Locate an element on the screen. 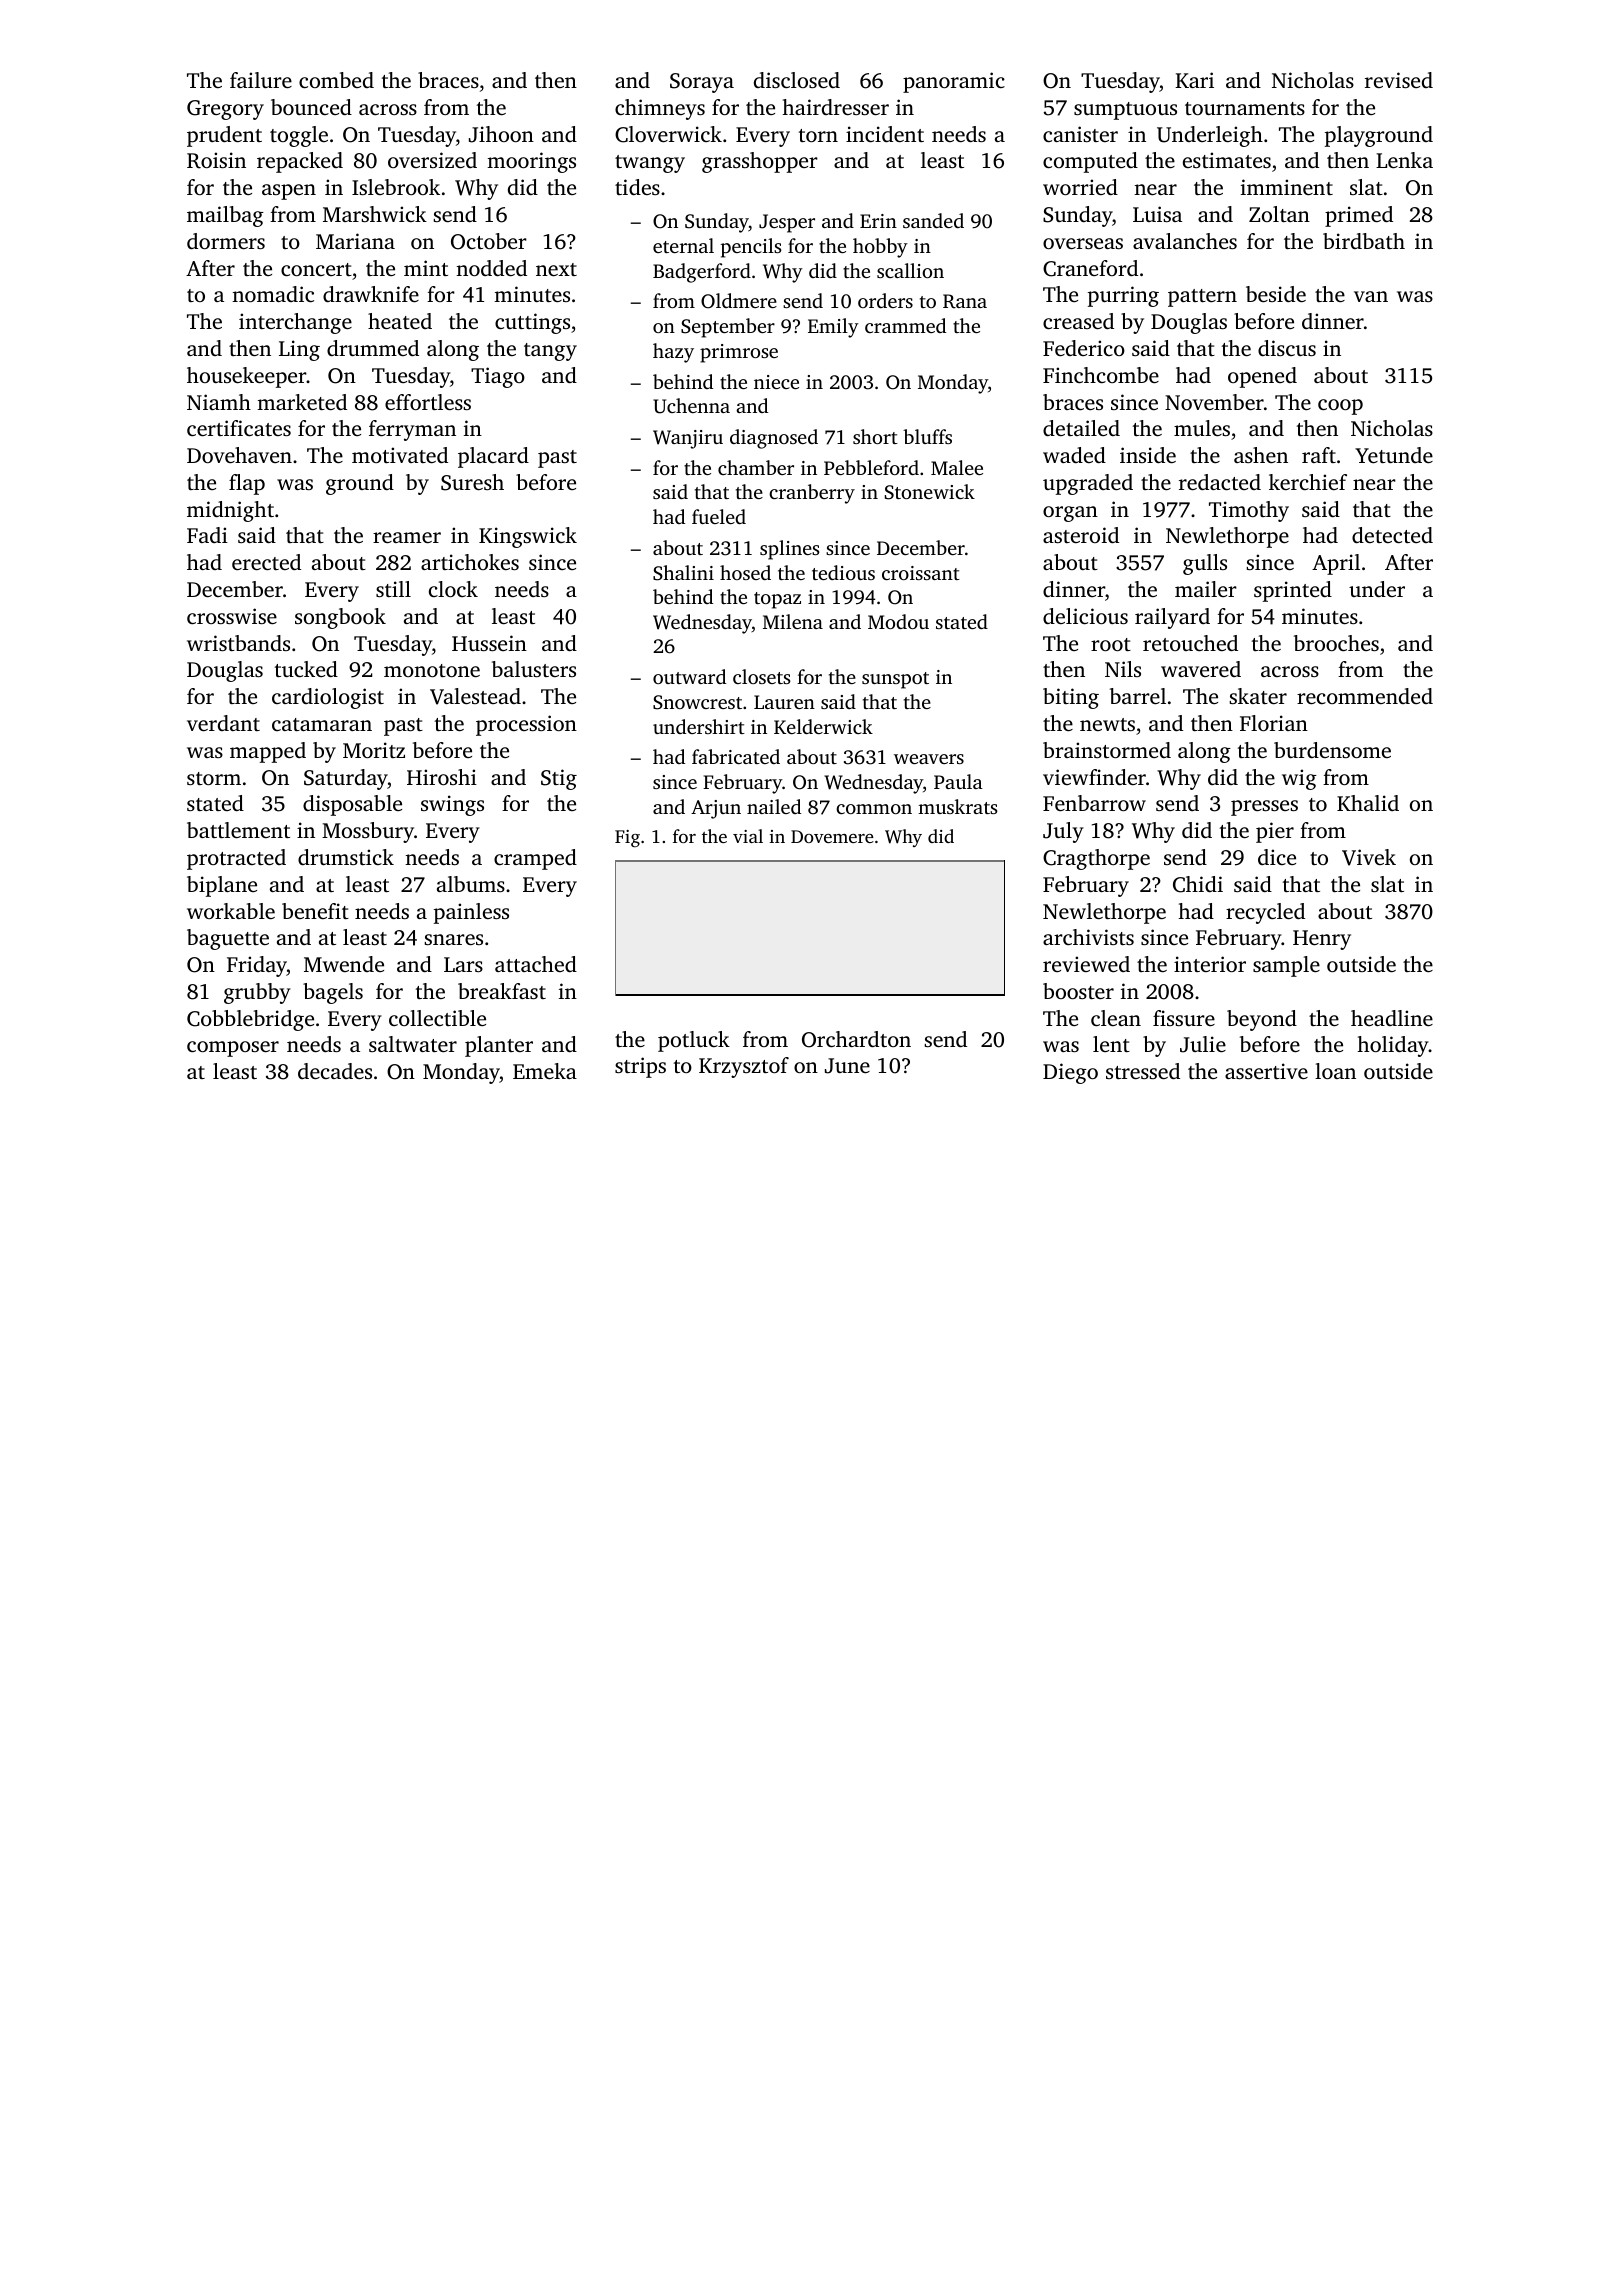 The image size is (1620, 2292). cardiologist is located at coordinates (328, 698).
